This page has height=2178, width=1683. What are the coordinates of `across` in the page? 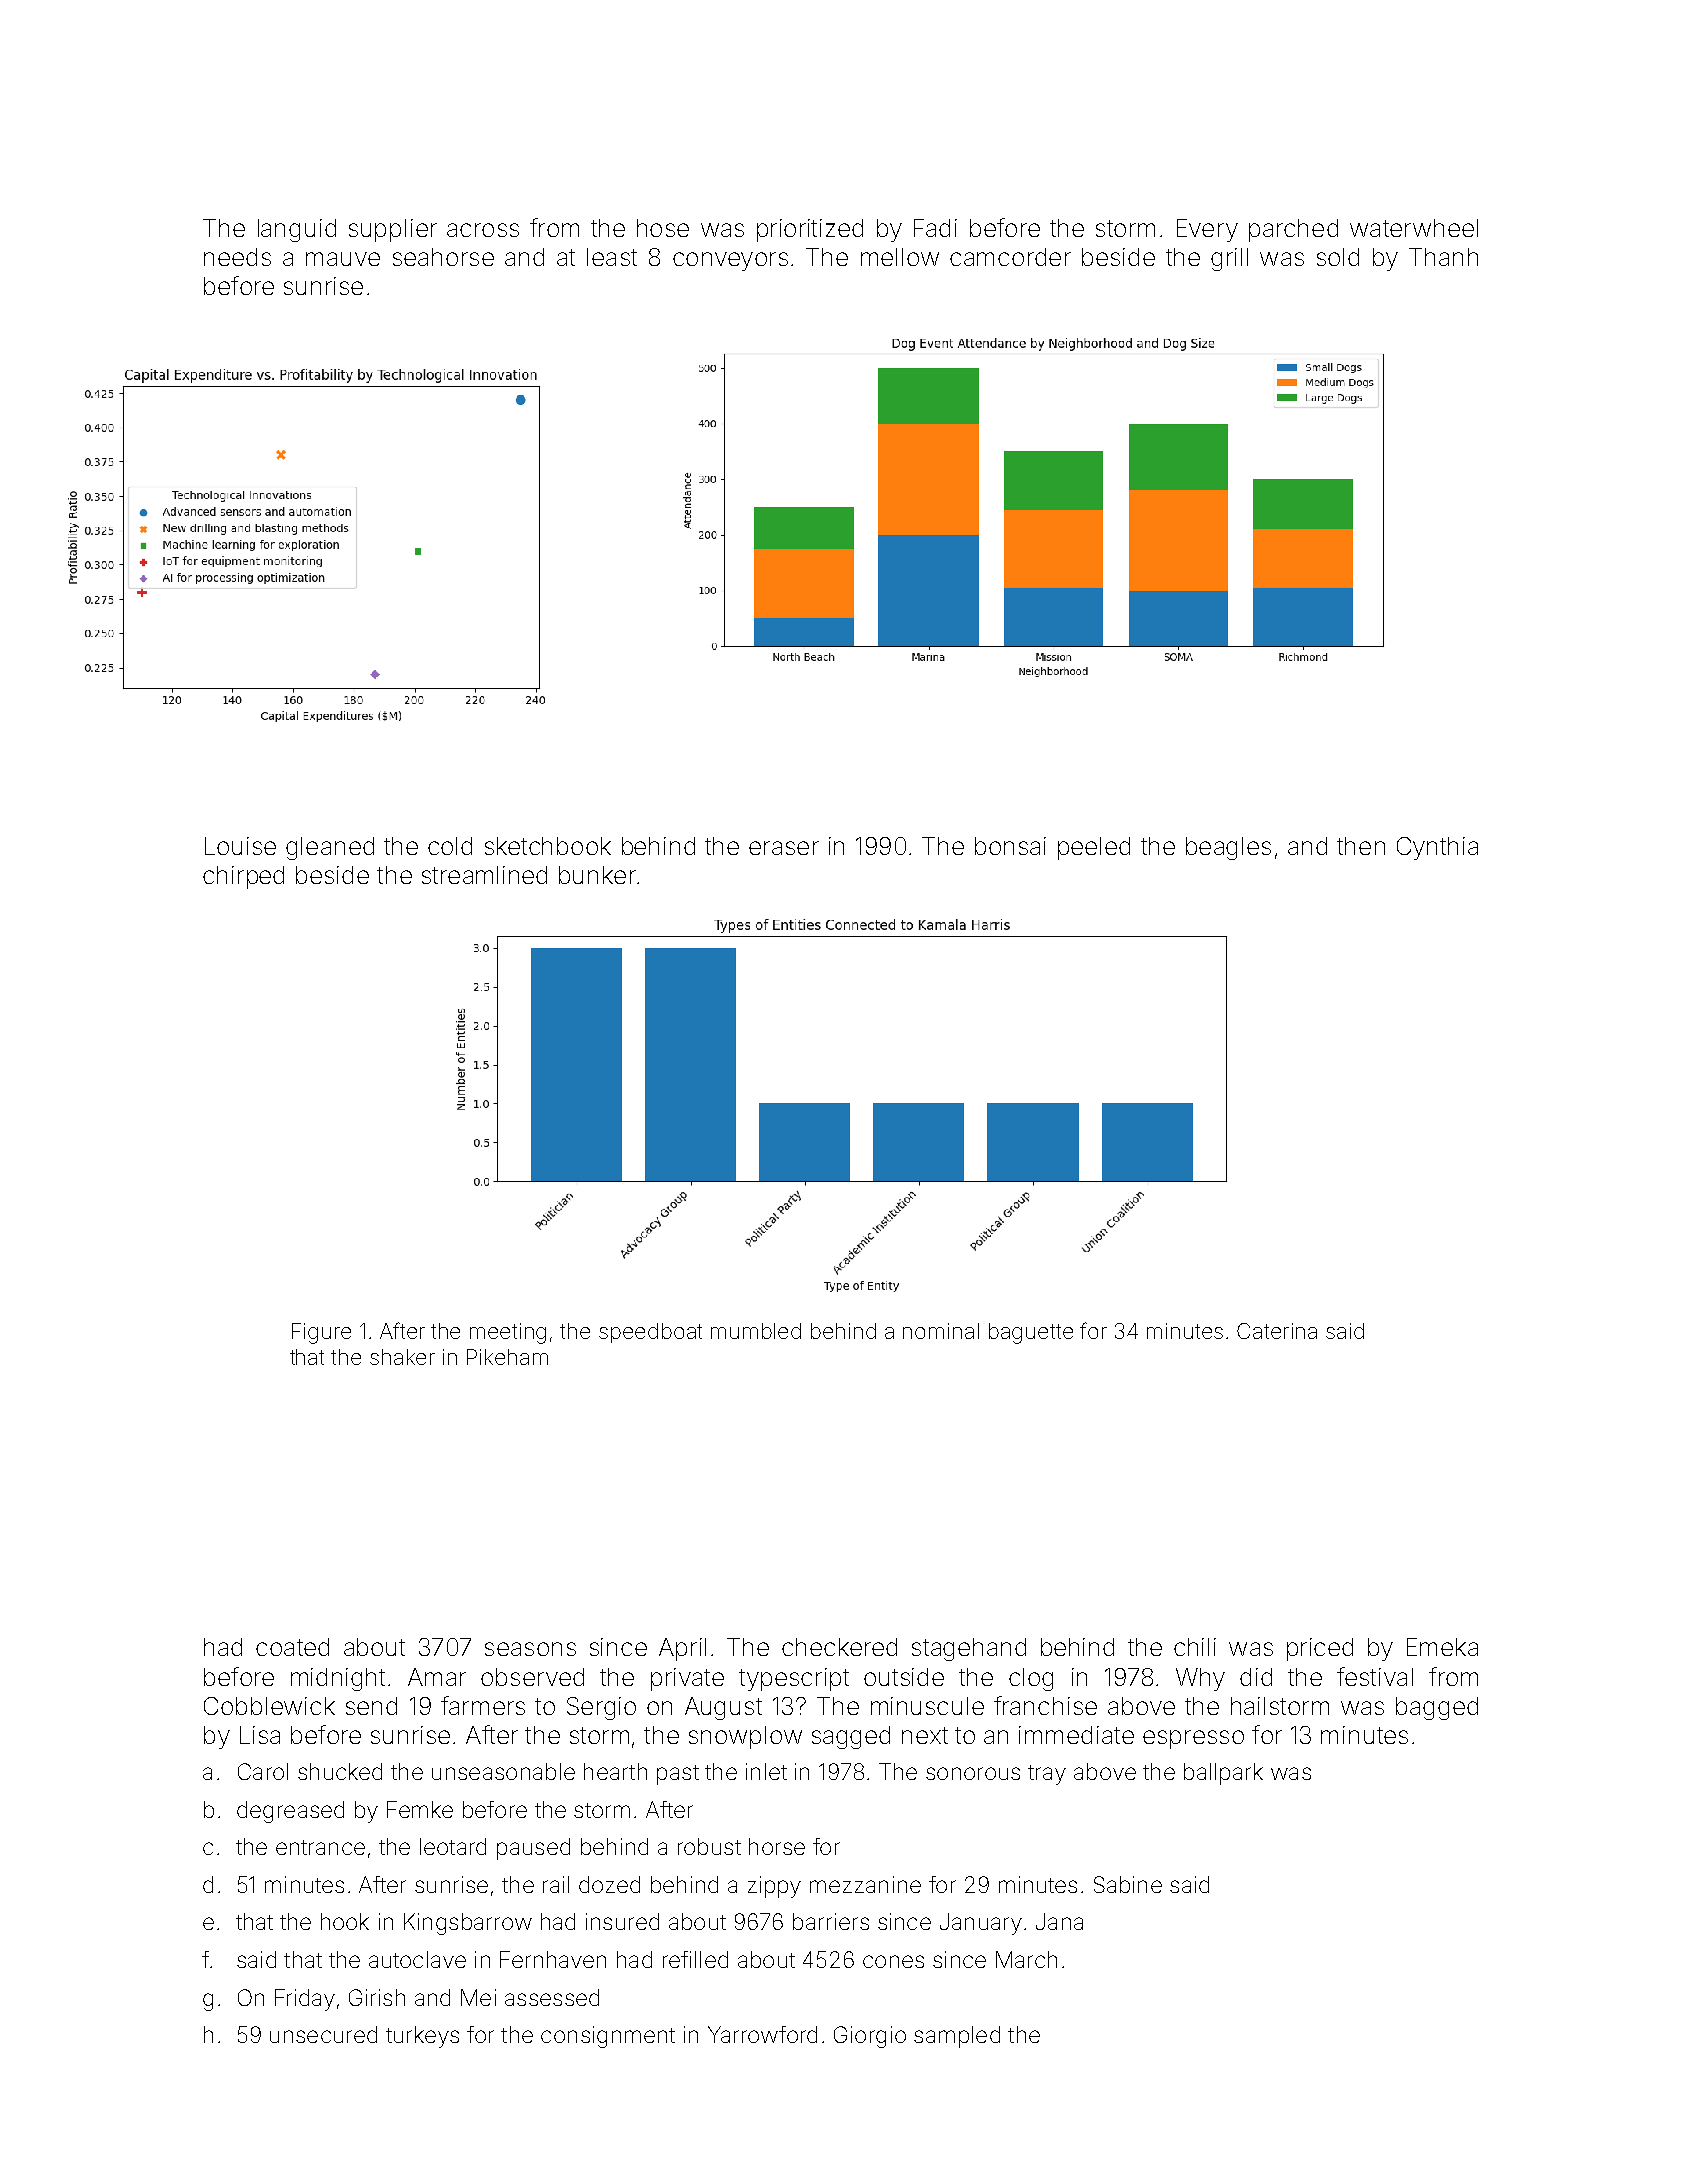 It's located at (483, 230).
